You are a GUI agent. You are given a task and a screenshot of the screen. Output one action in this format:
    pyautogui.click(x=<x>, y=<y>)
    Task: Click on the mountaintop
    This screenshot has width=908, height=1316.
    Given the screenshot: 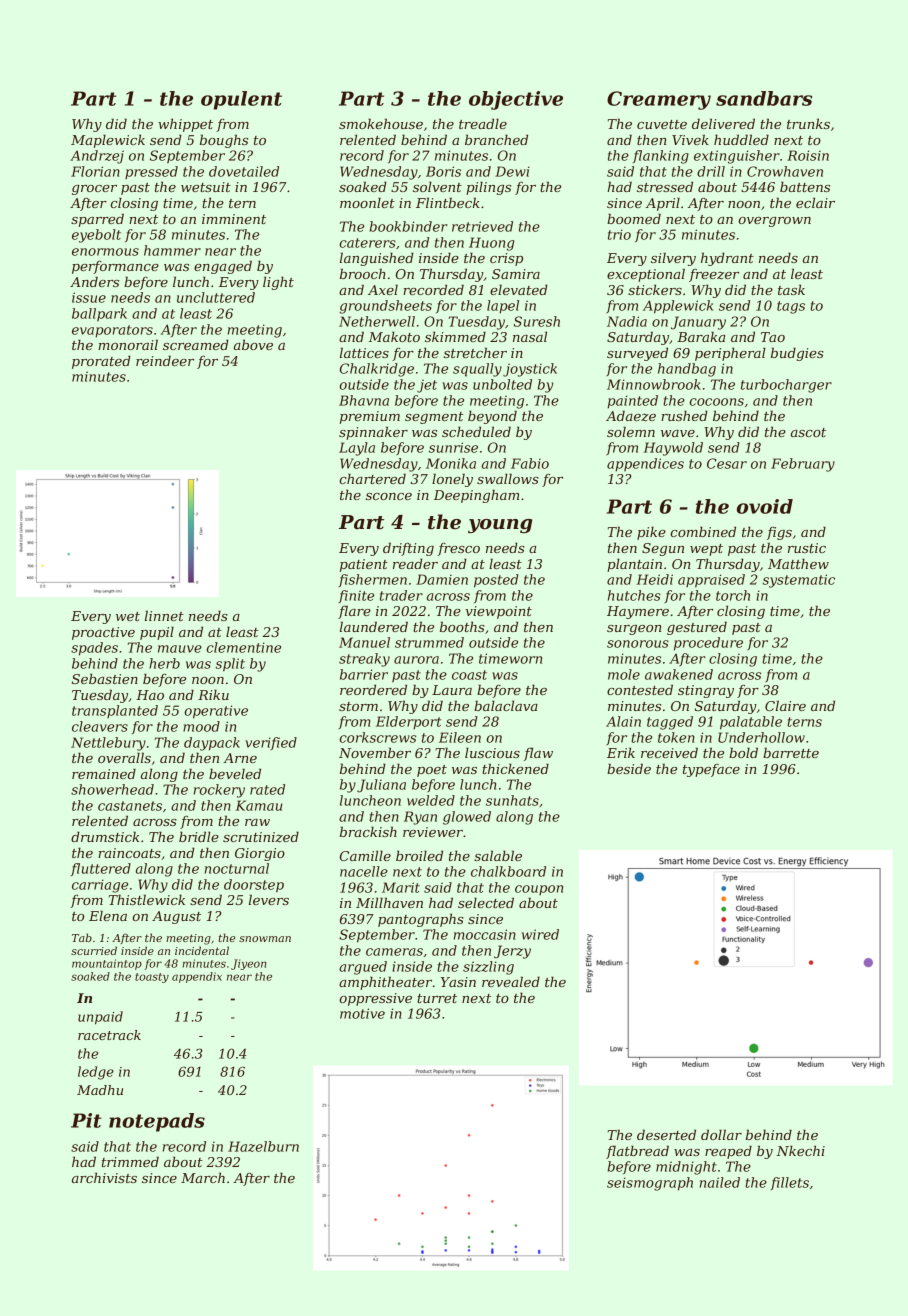 What is the action you would take?
    pyautogui.click(x=107, y=964)
